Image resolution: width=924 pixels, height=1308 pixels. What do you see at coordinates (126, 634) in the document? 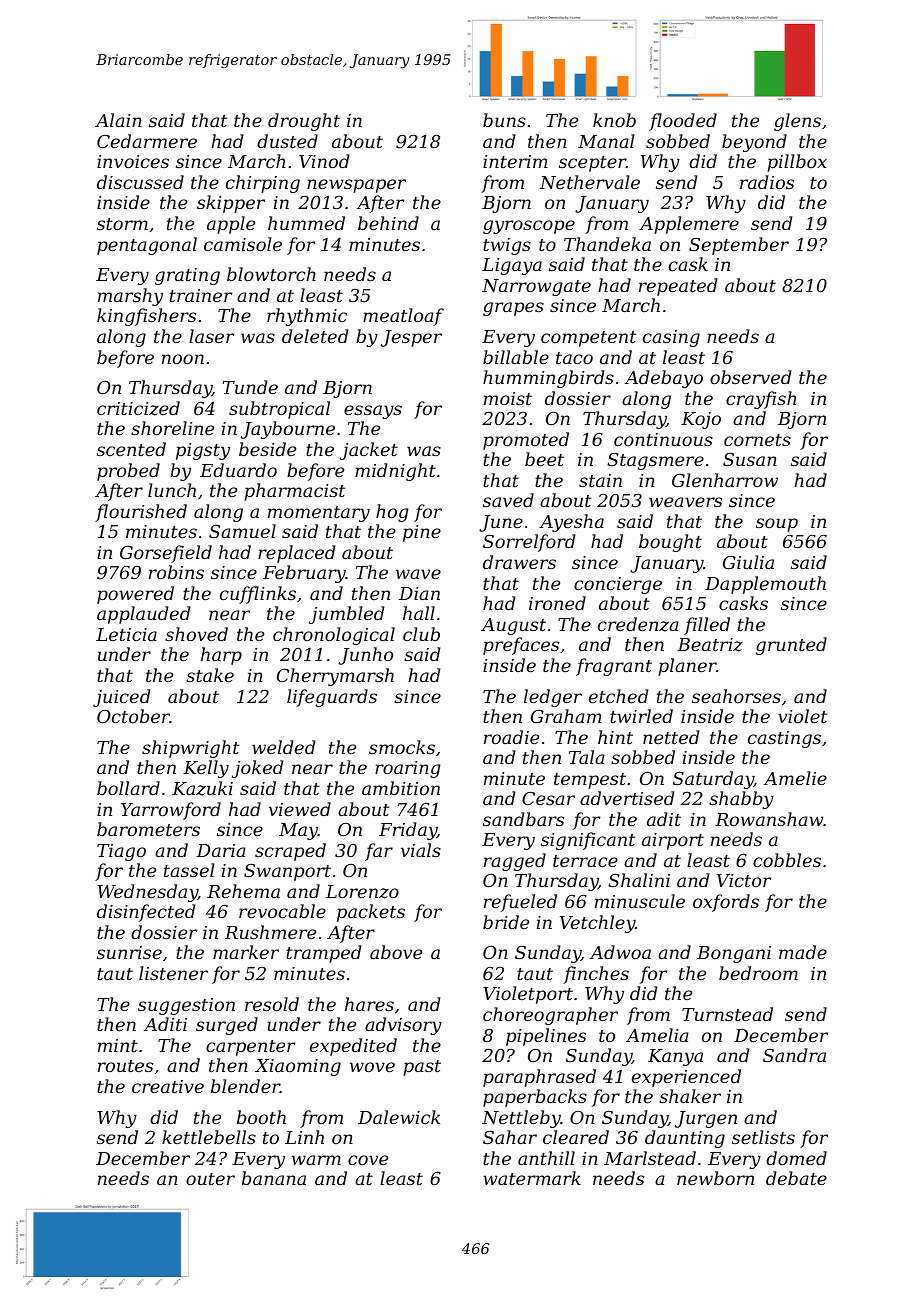
I see `Leticia` at bounding box center [126, 634].
